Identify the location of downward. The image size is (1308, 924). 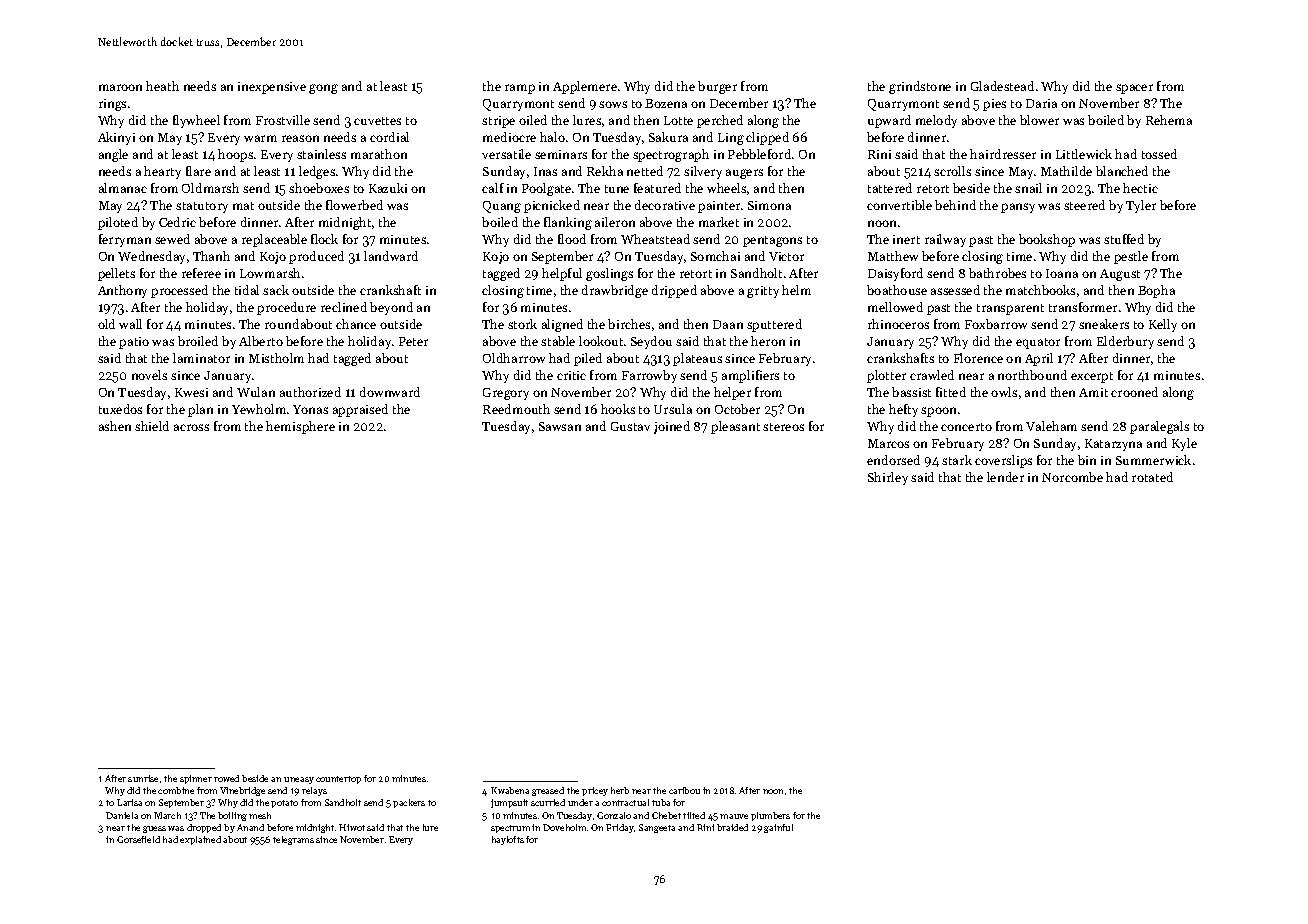
(390, 392).
